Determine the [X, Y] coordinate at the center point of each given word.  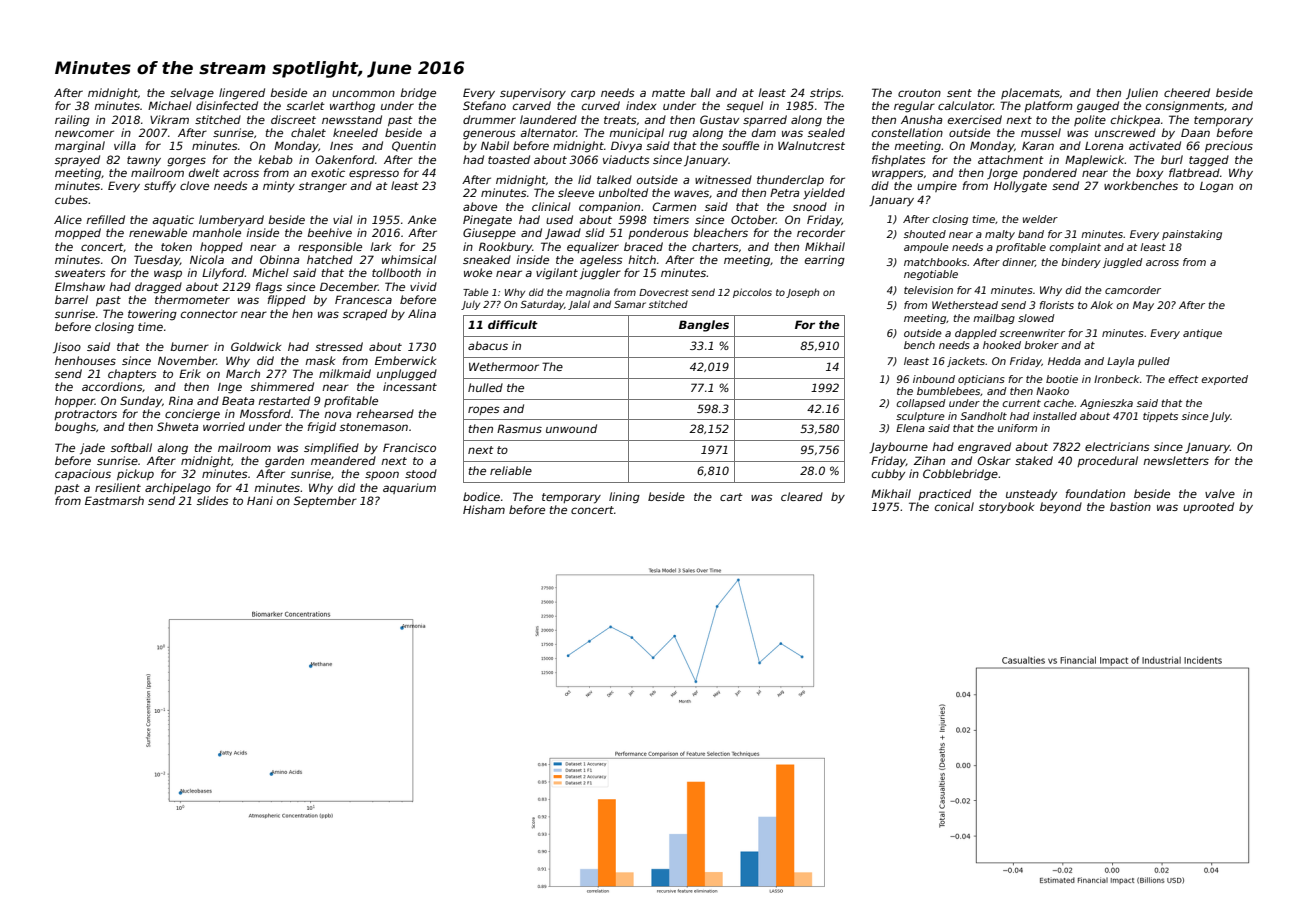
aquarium [409, 488]
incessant [410, 386]
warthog [352, 107]
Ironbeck [1116, 379]
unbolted [623, 192]
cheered [1187, 92]
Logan [1216, 187]
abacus [488, 345]
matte [668, 93]
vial [343, 219]
